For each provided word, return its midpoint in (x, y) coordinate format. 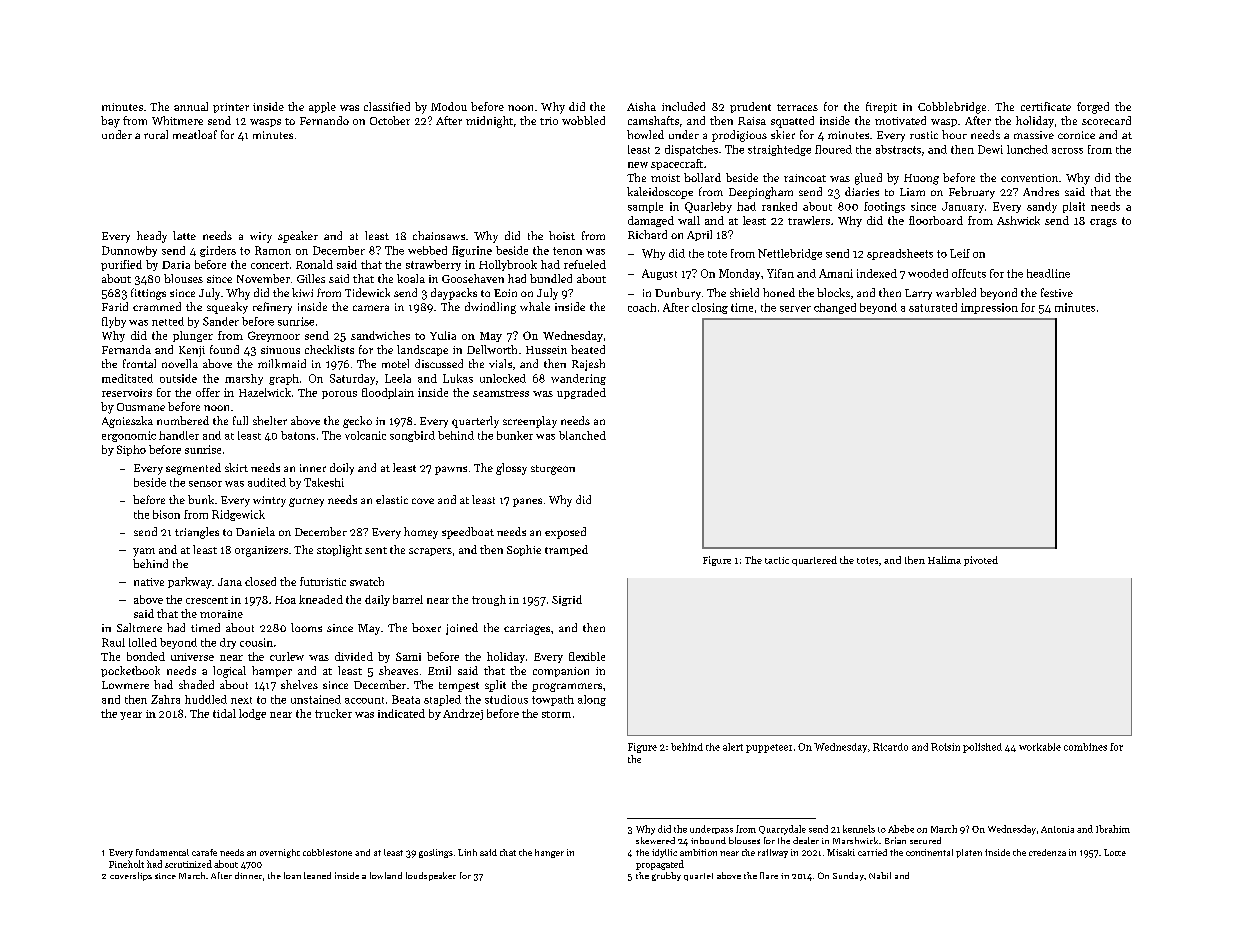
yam (144, 552)
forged (1093, 108)
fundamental (162, 852)
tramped (566, 550)
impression (989, 308)
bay (110, 122)
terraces (797, 107)
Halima (944, 560)
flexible (587, 656)
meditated (127, 378)
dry (228, 643)
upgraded (581, 393)
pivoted (981, 561)
